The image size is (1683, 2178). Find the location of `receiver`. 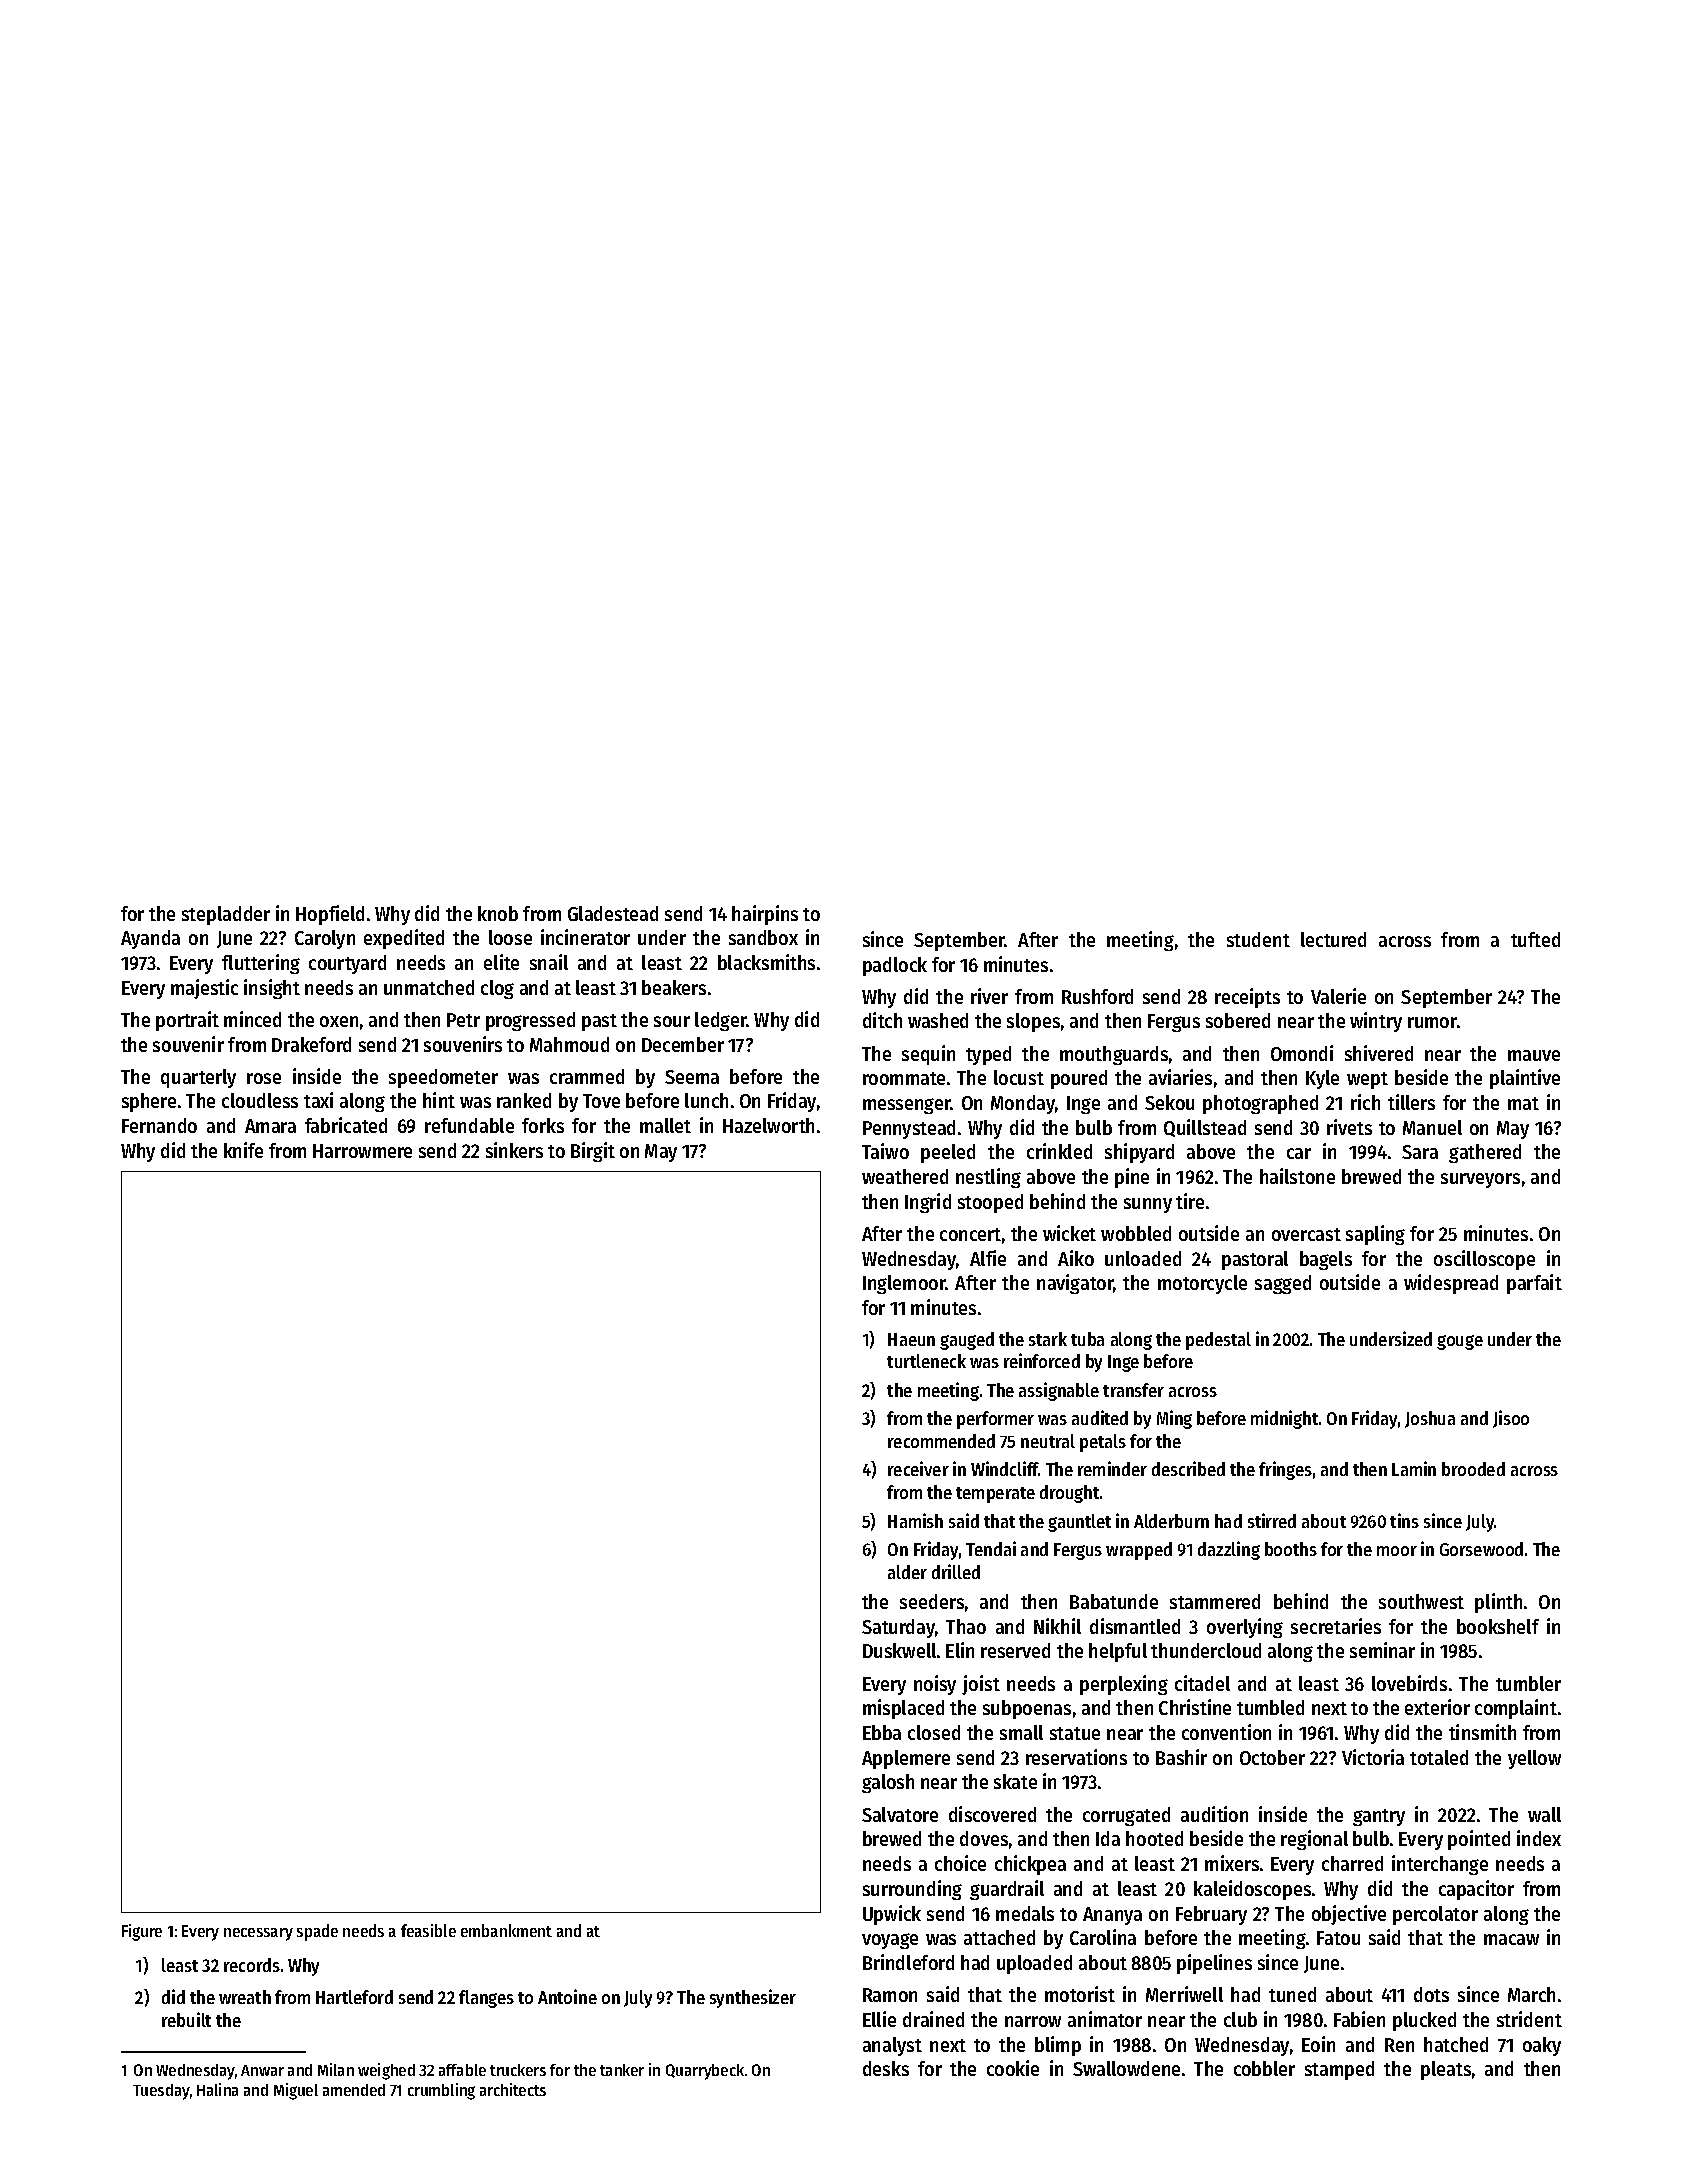

receiver is located at coordinates (918, 1468).
